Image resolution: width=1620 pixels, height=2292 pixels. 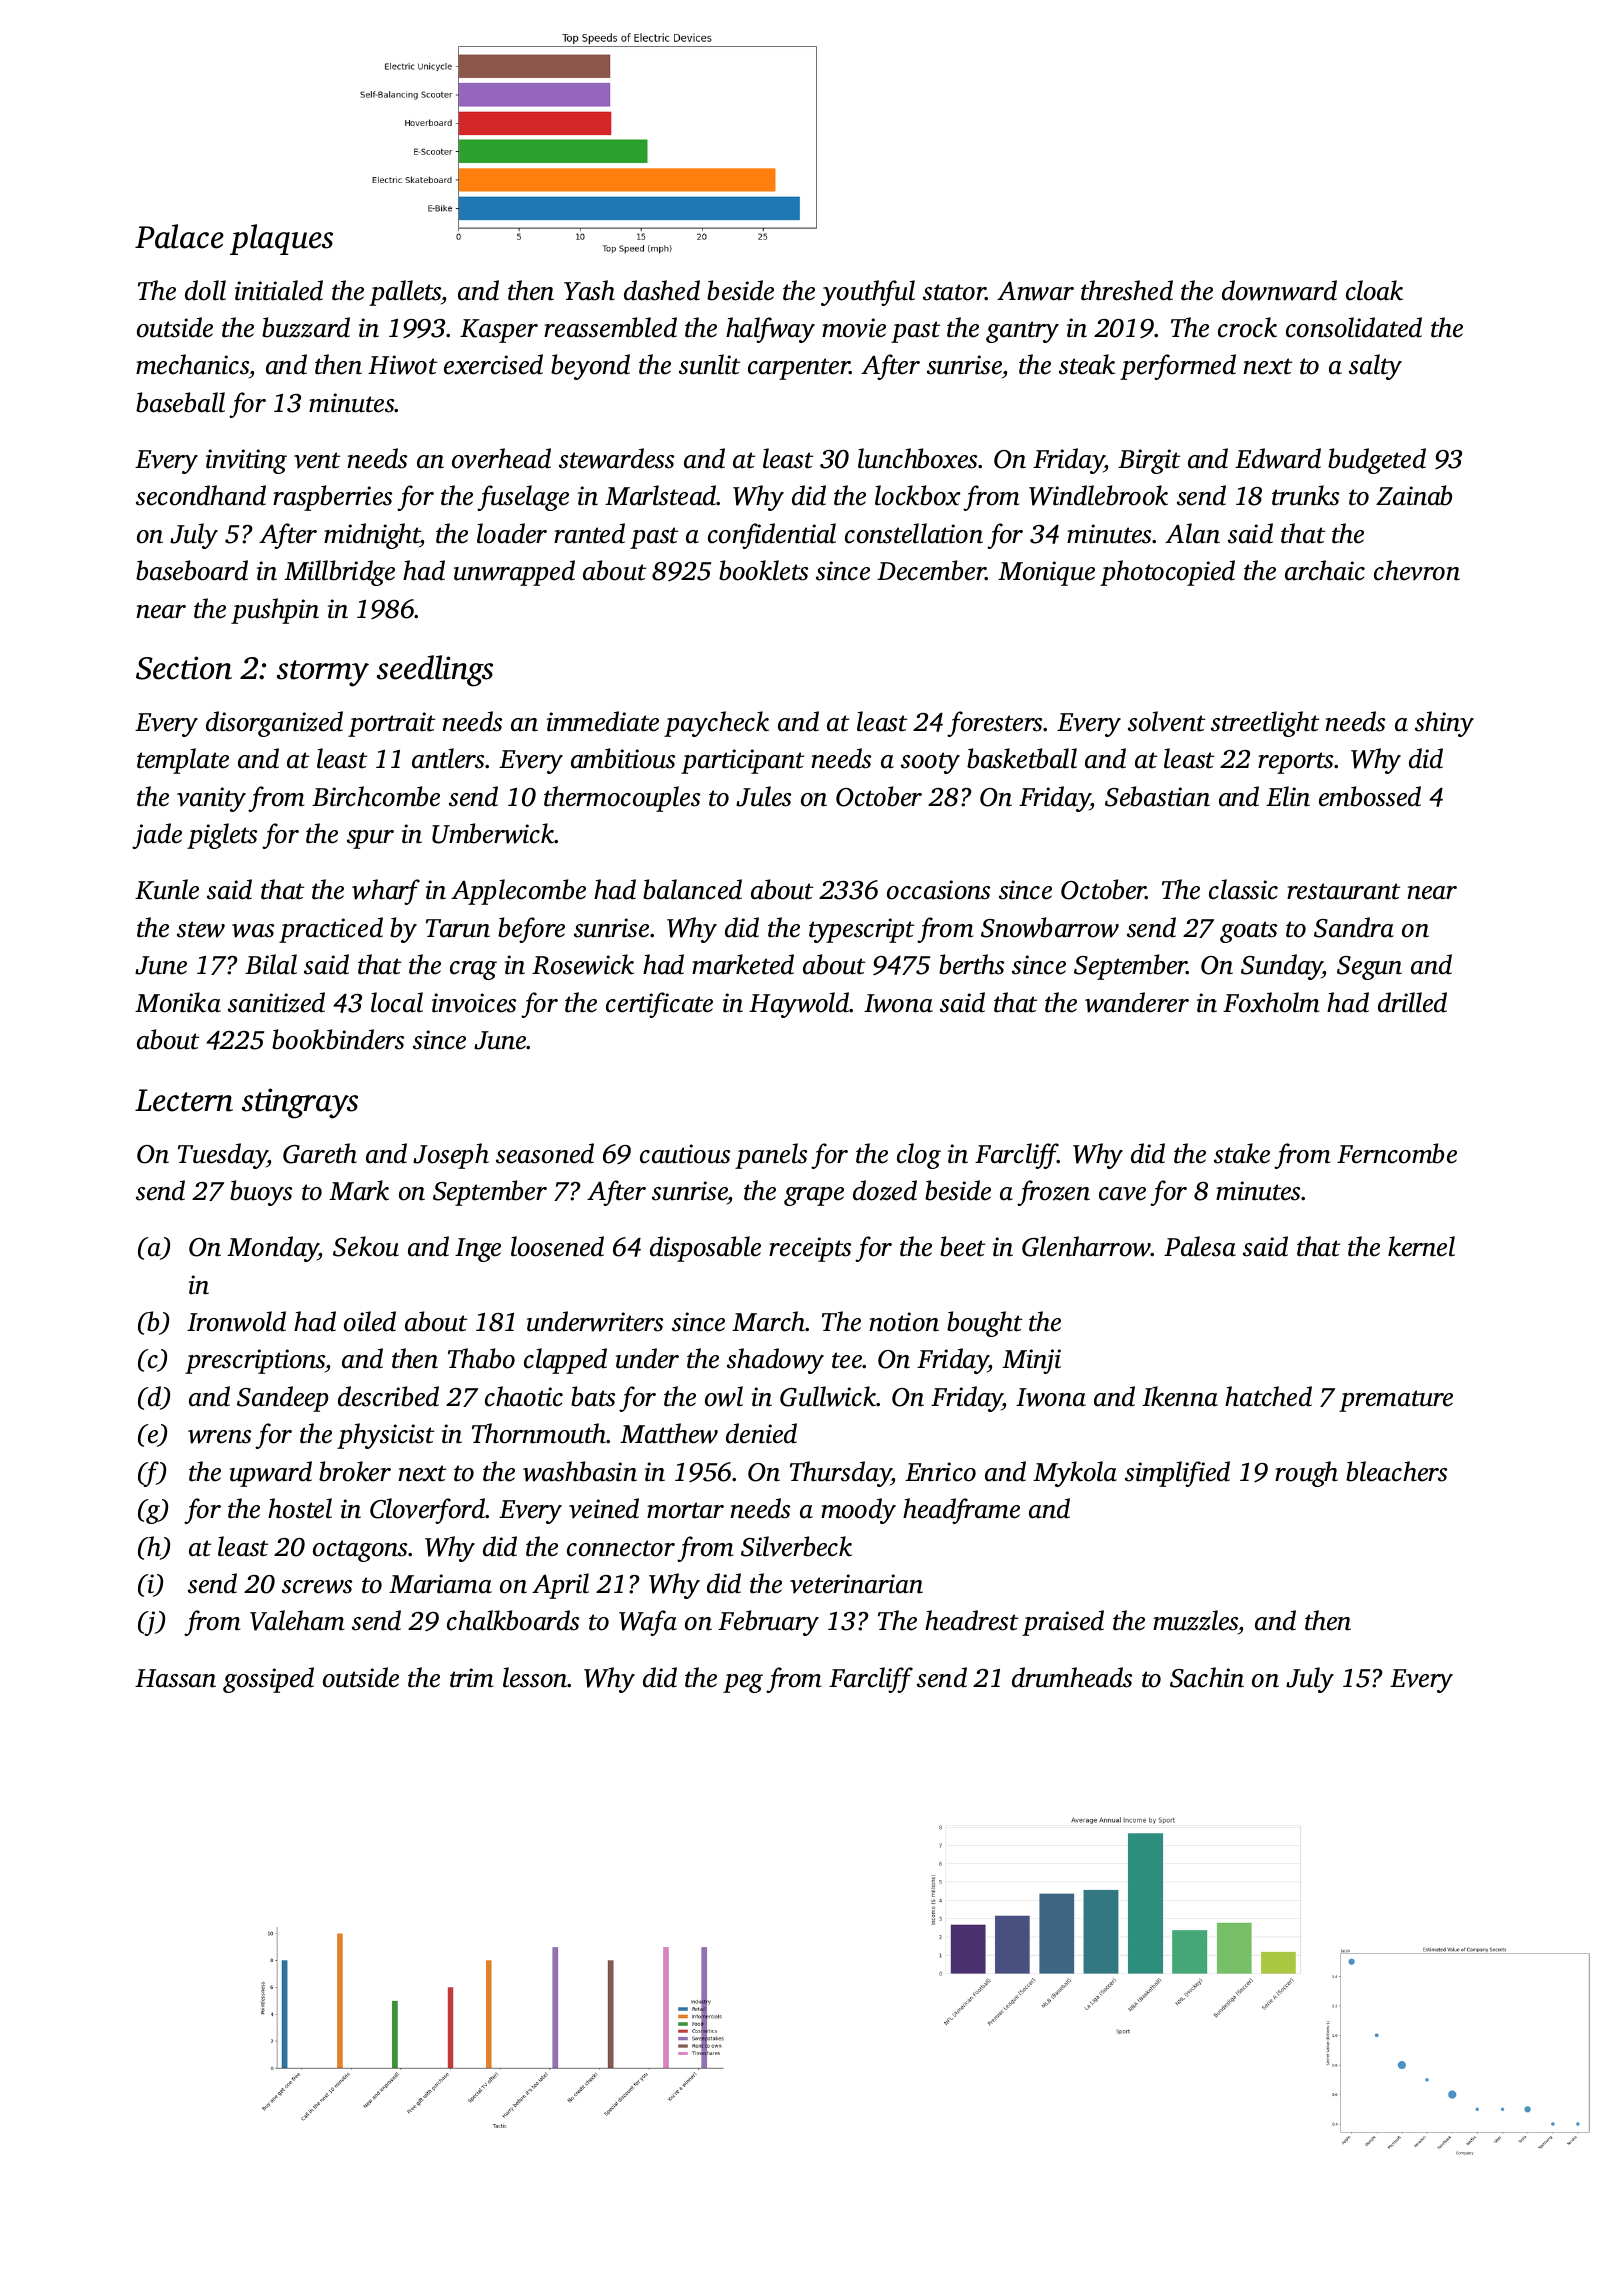 I want to click on buoys, so click(x=261, y=1193).
